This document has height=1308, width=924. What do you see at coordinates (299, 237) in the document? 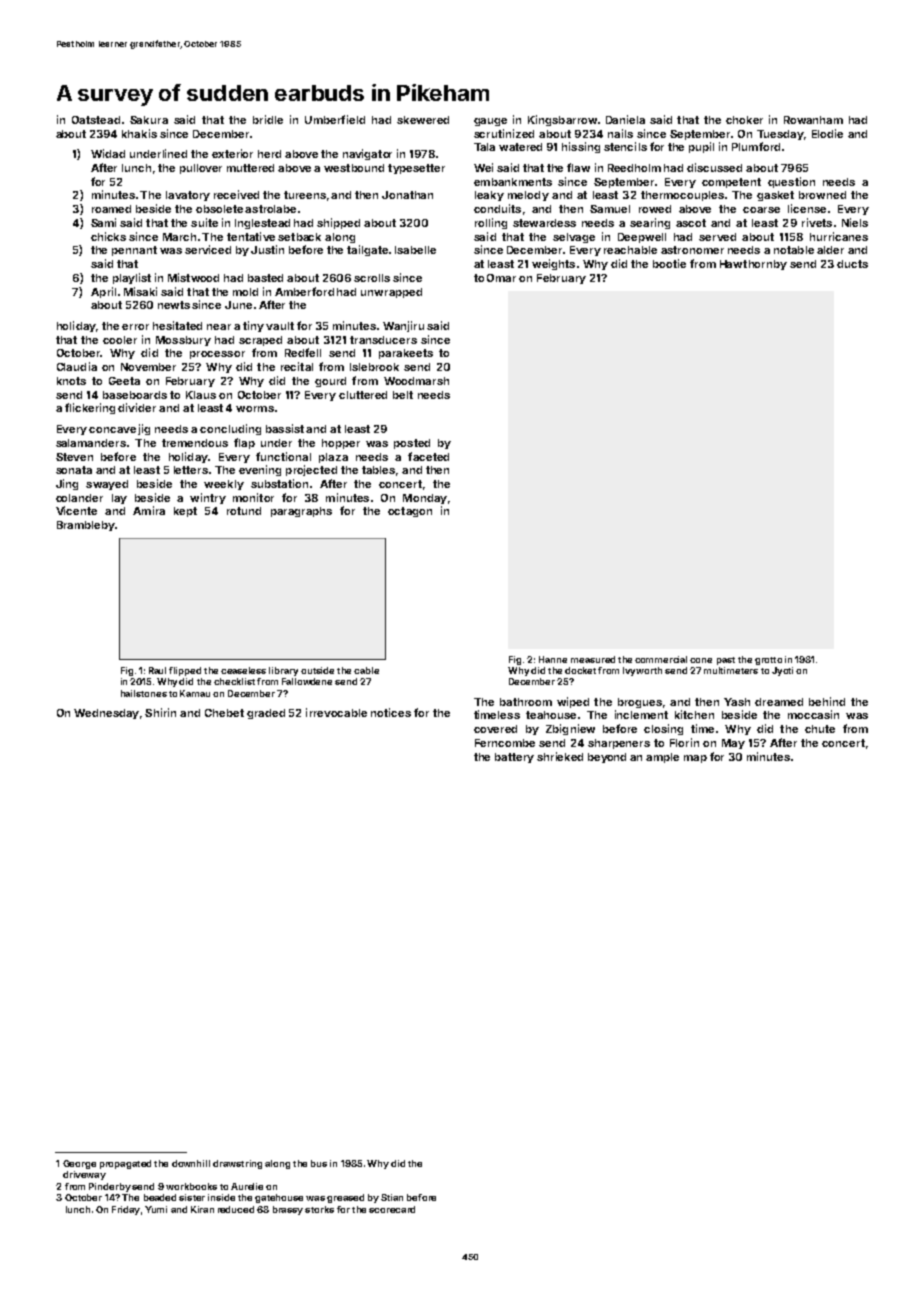
I see `setback` at bounding box center [299, 237].
